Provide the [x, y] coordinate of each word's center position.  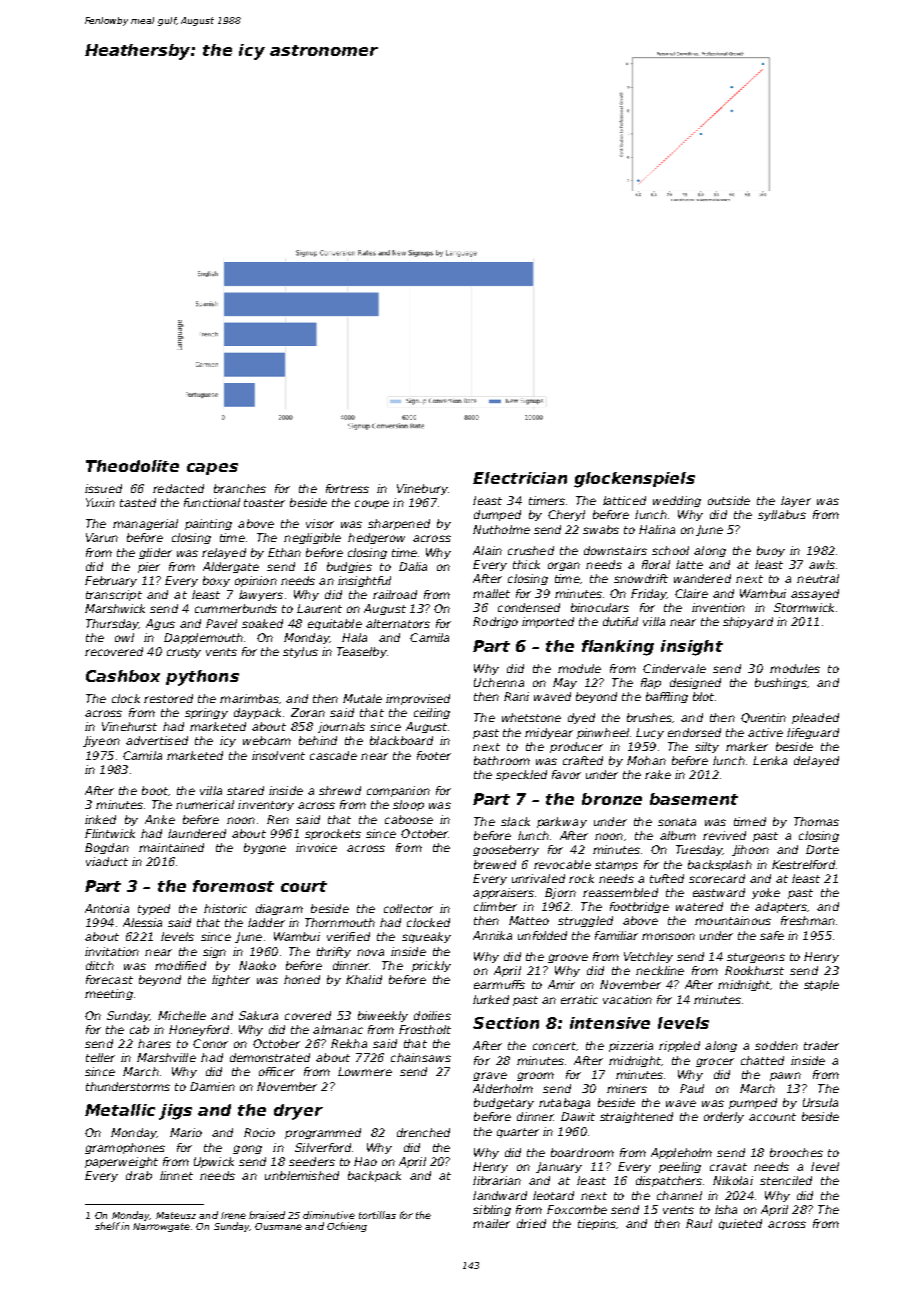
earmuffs [499, 984]
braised [267, 1215]
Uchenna [499, 682]
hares [154, 1043]
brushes [649, 717]
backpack [374, 1176]
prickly [431, 966]
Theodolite [132, 466]
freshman [808, 920]
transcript [114, 595]
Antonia [107, 908]
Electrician [520, 478]
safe [772, 935]
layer [796, 501]
